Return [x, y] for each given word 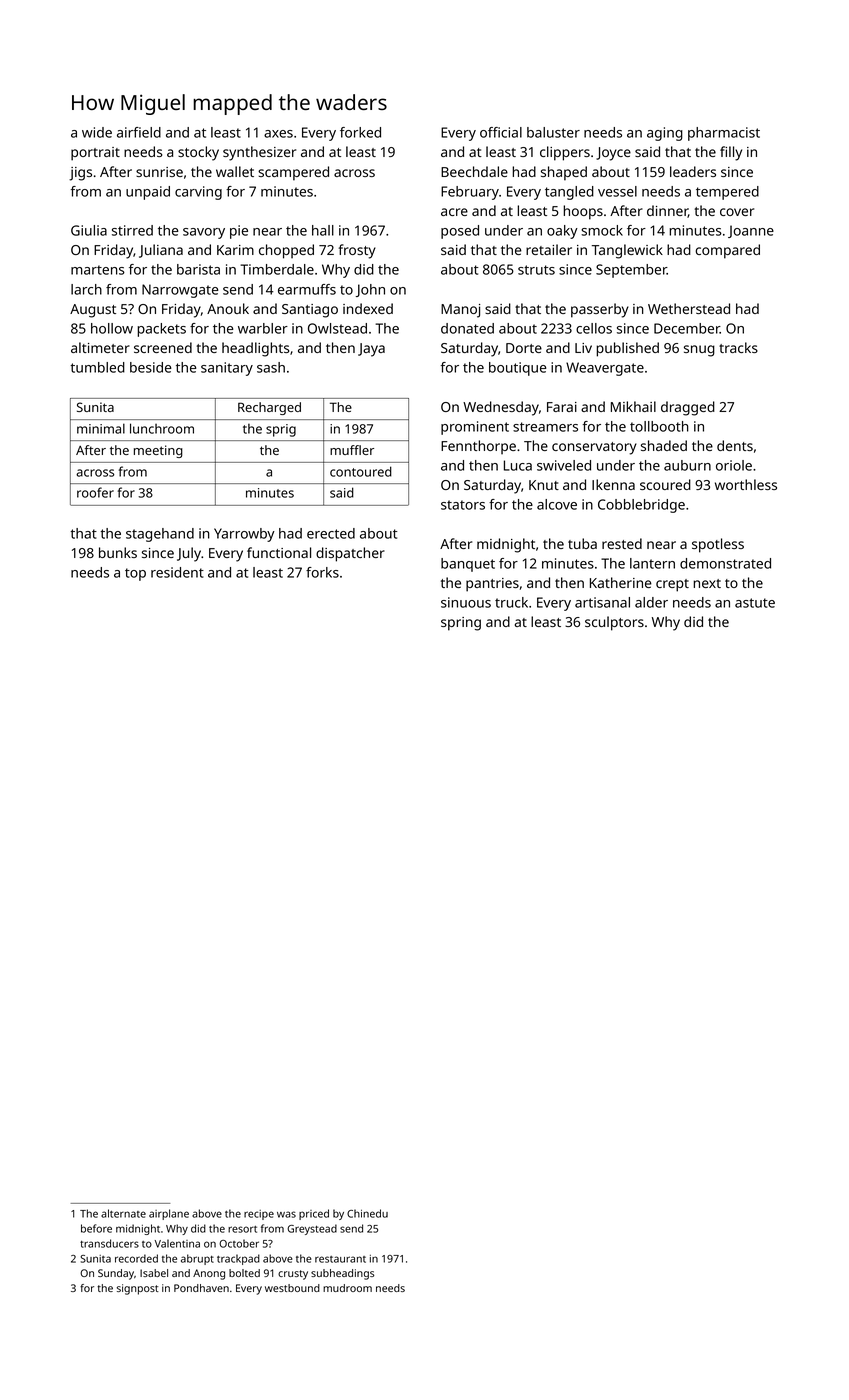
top [135, 574]
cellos [594, 328]
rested [622, 543]
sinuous [466, 602]
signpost [138, 1289]
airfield [139, 132]
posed [460, 232]
